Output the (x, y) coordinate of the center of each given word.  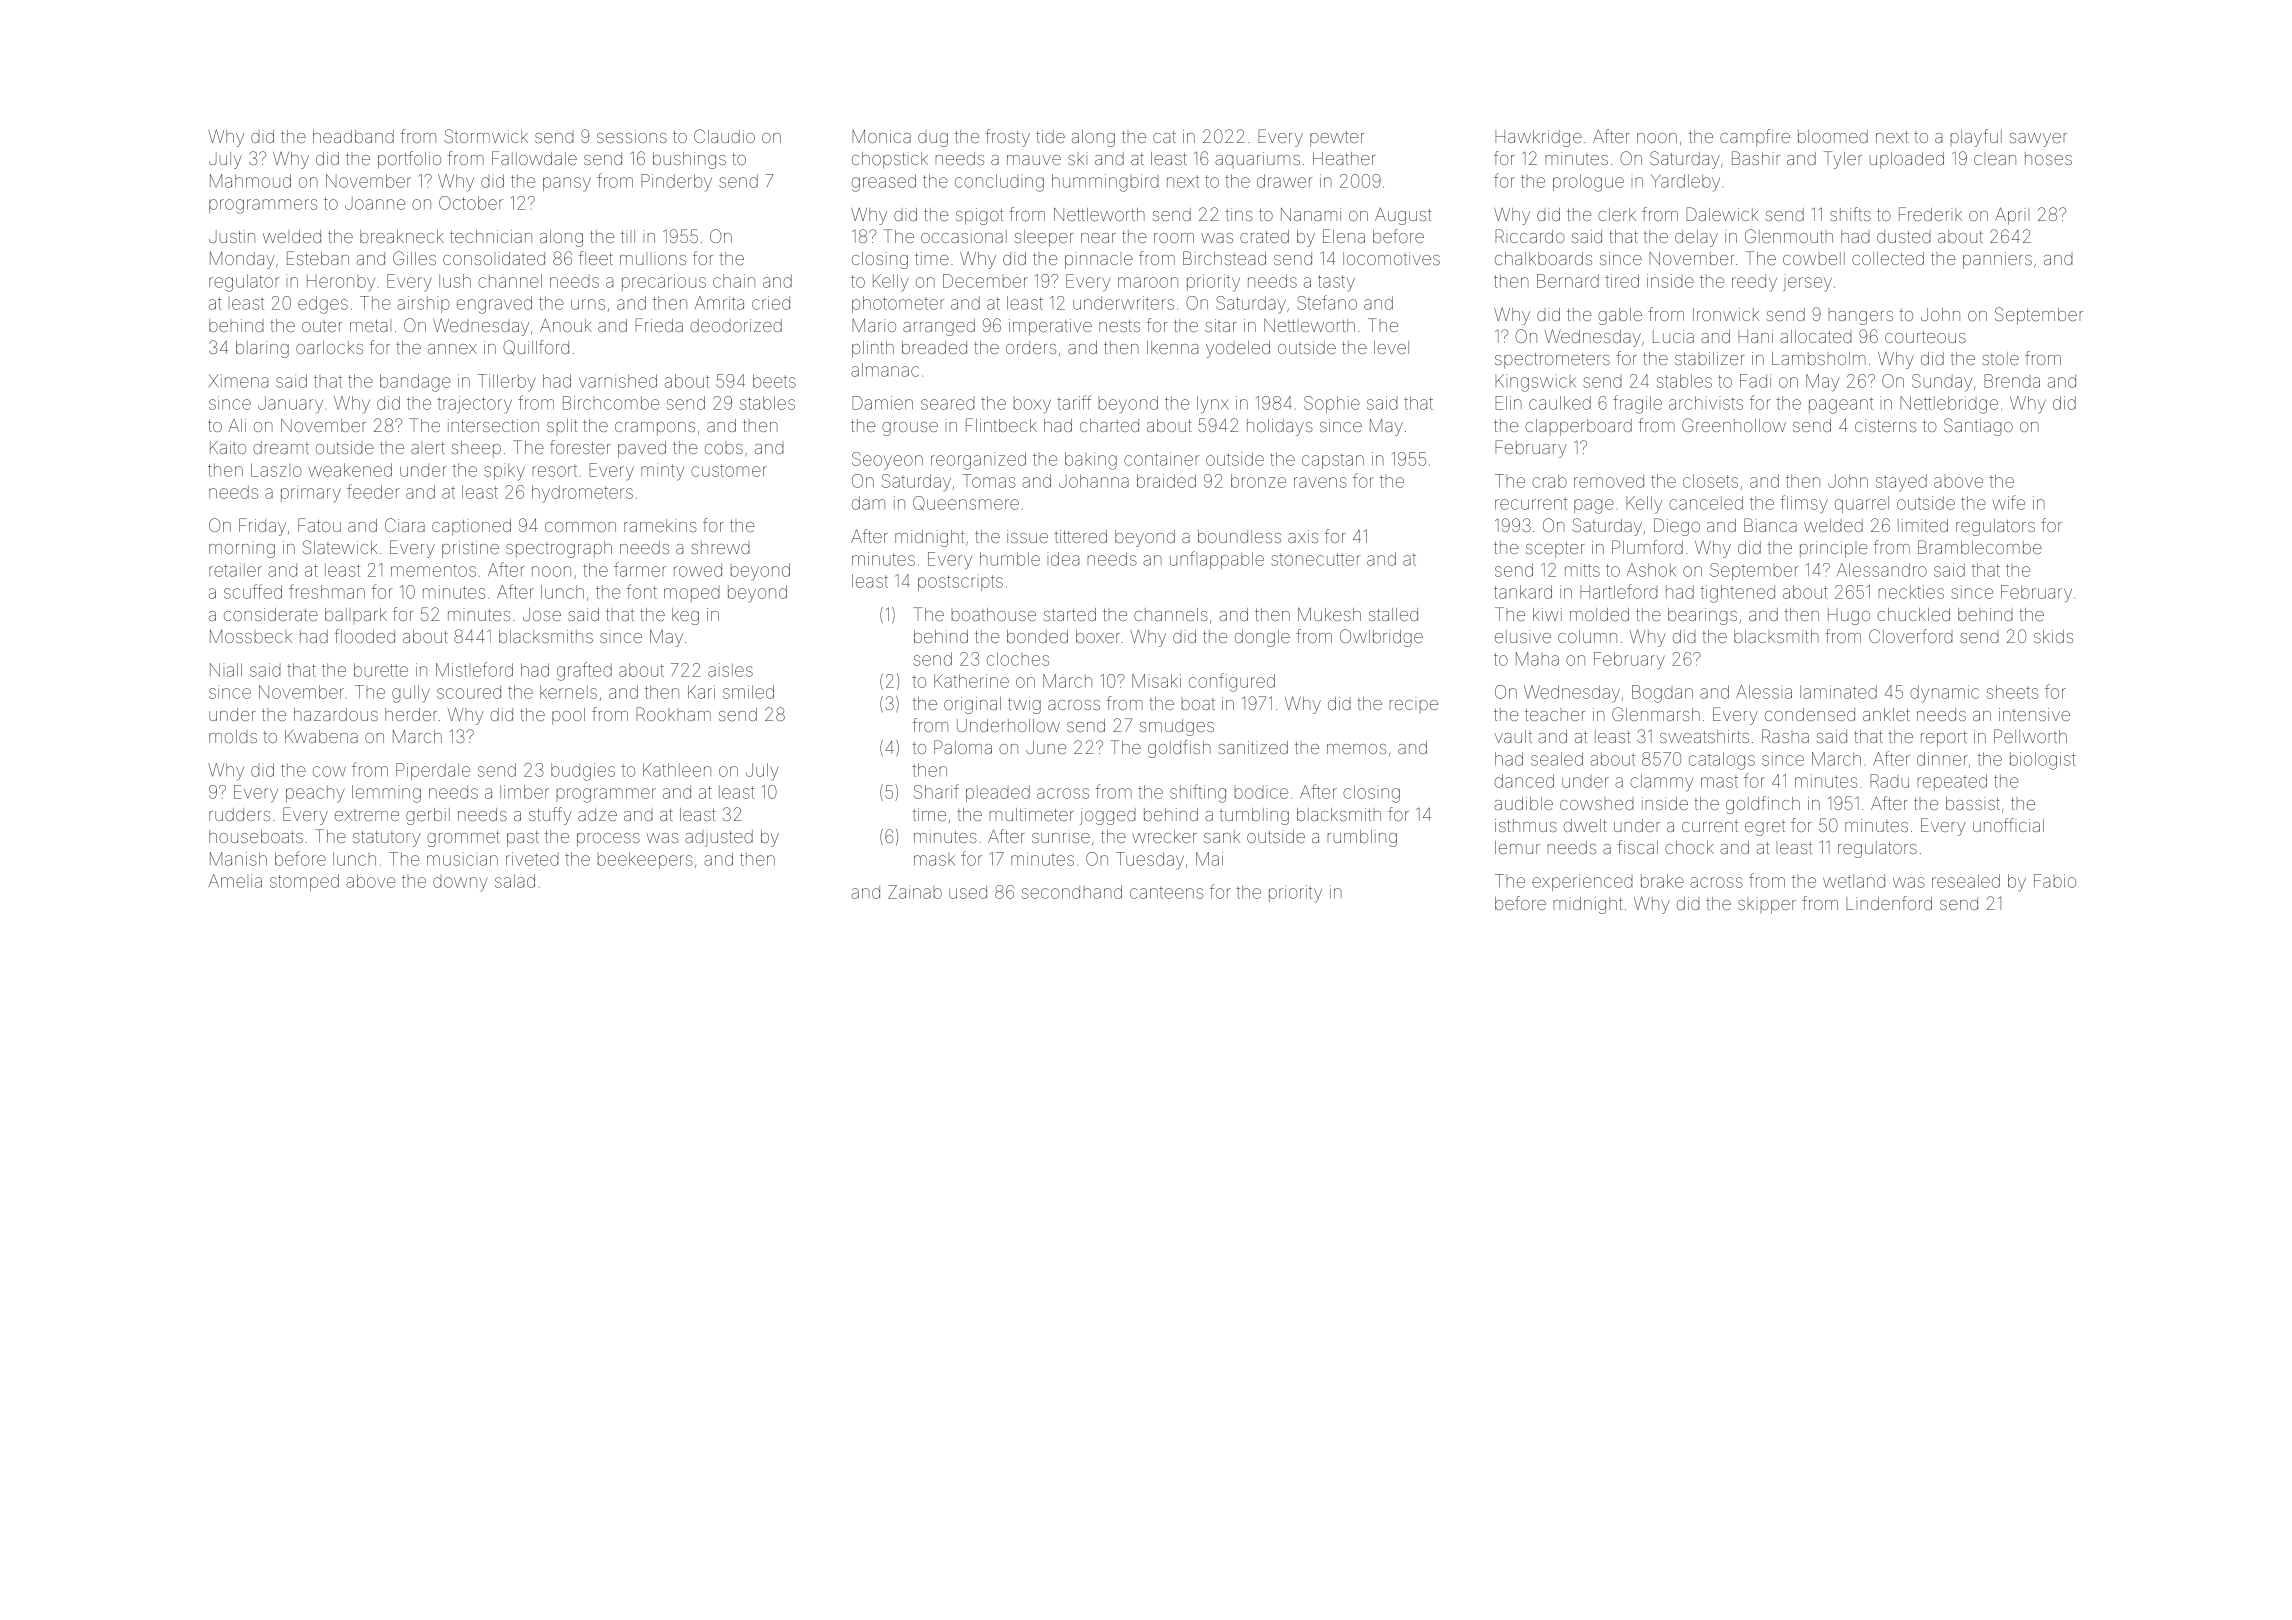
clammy (1661, 783)
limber (524, 792)
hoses (2048, 158)
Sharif (936, 791)
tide (1050, 136)
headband (353, 136)
